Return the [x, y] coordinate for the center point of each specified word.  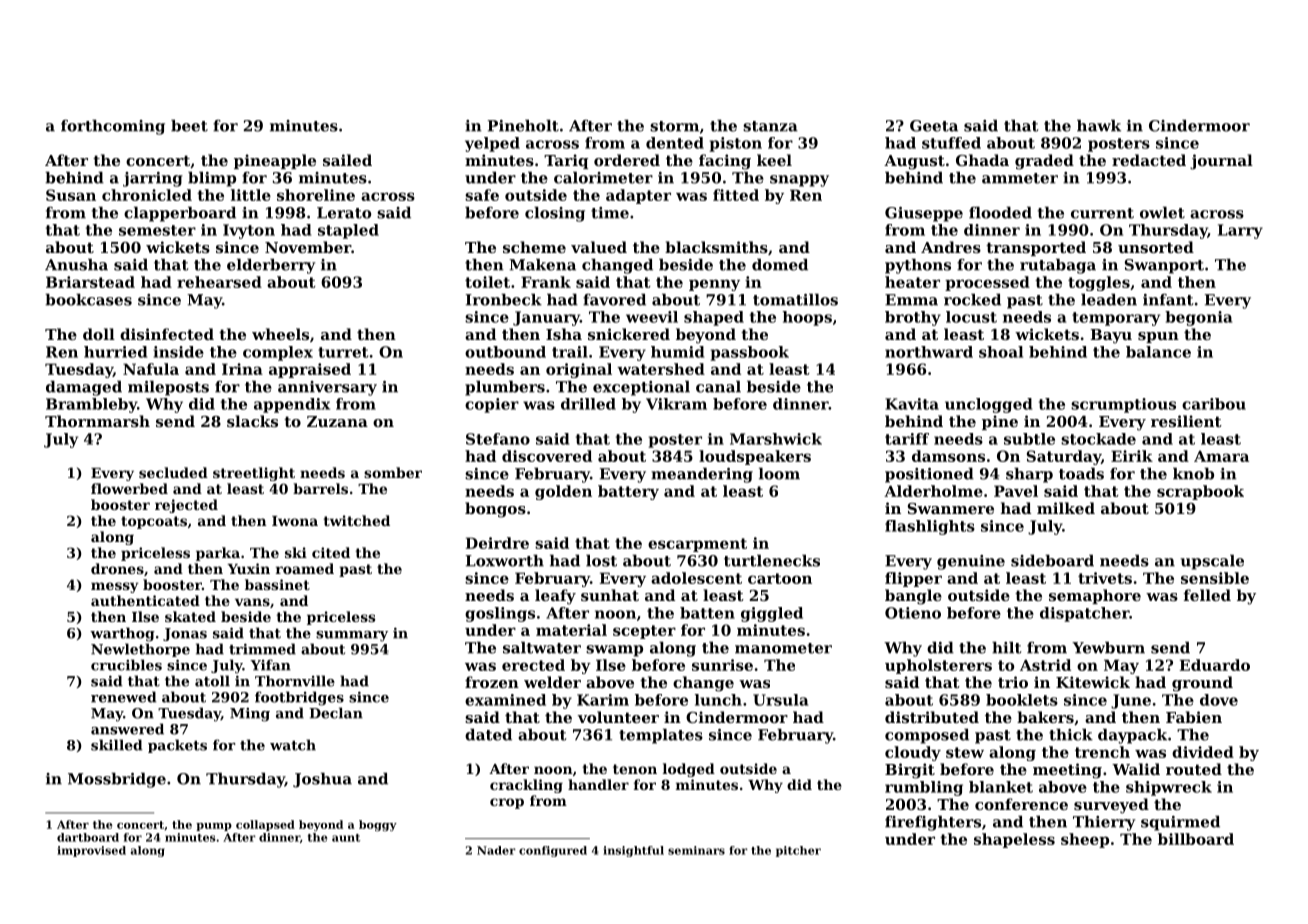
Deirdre [497, 543]
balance [1158, 352]
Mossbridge [117, 780]
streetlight [254, 474]
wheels [280, 334]
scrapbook [1200, 492]
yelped [492, 144]
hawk [1099, 125]
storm [674, 126]
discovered [547, 456]
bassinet [277, 584]
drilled [588, 404]
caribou [1214, 404]
